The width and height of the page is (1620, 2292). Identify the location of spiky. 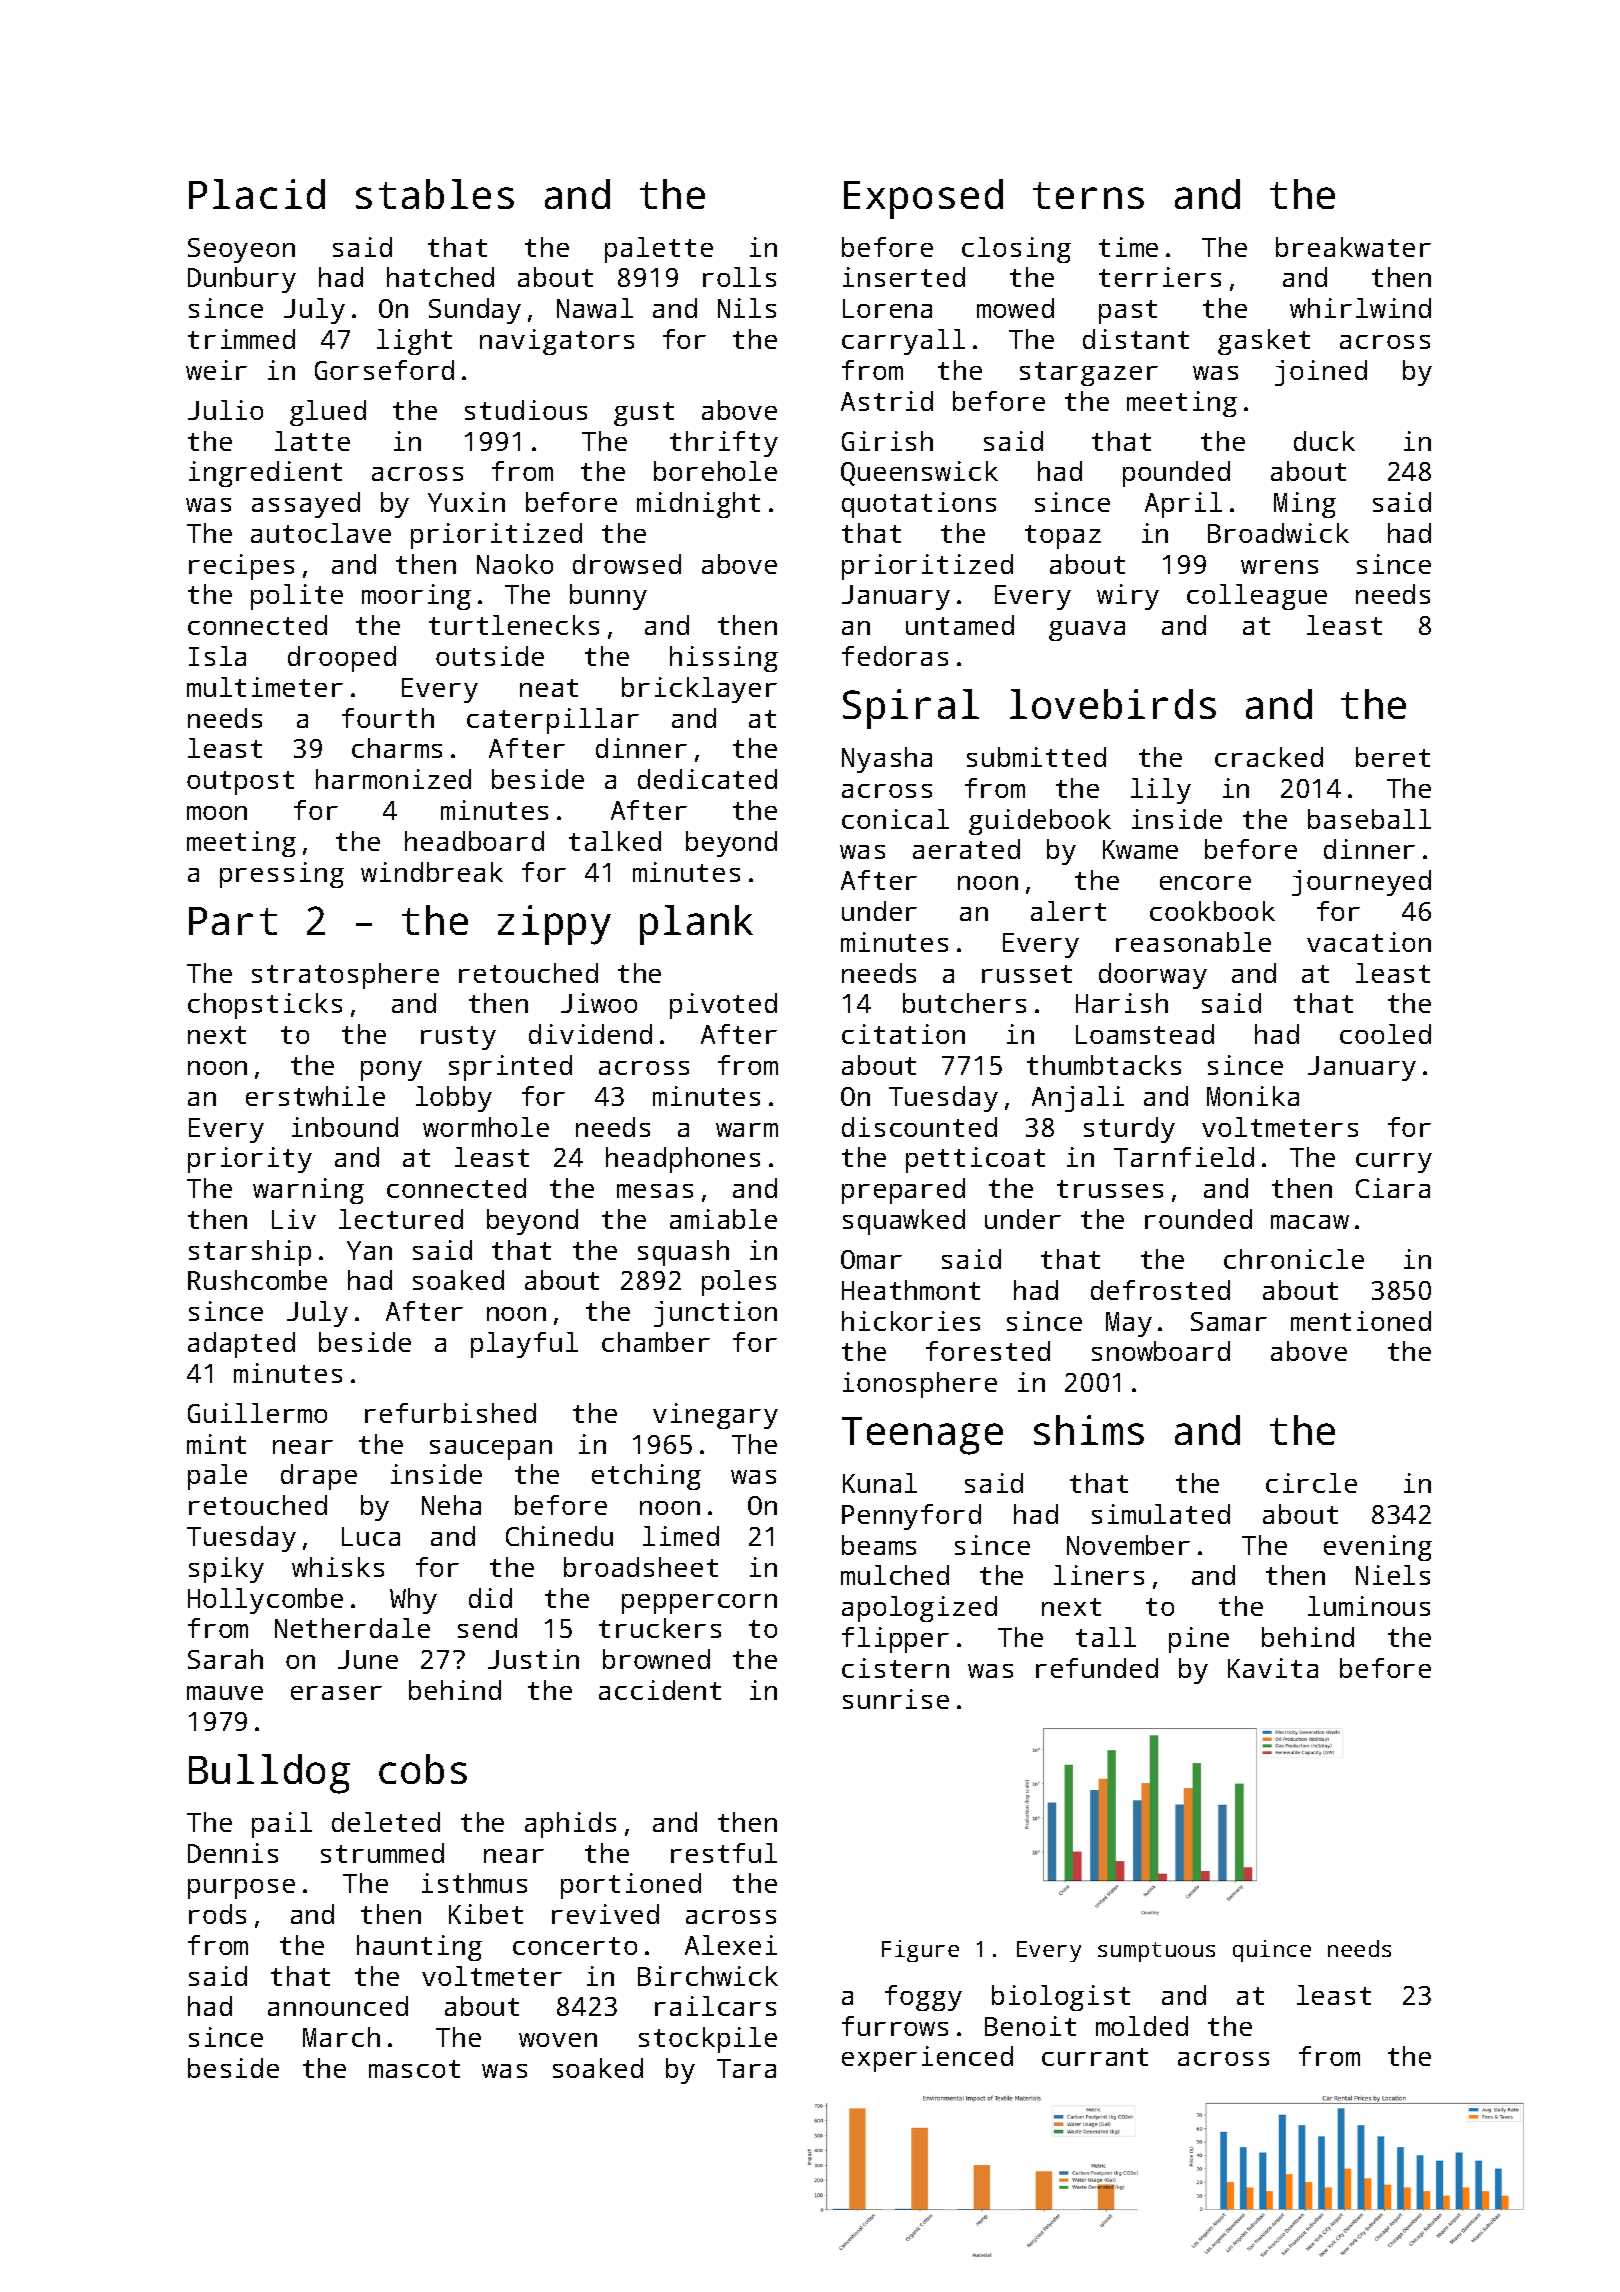
(226, 1570).
